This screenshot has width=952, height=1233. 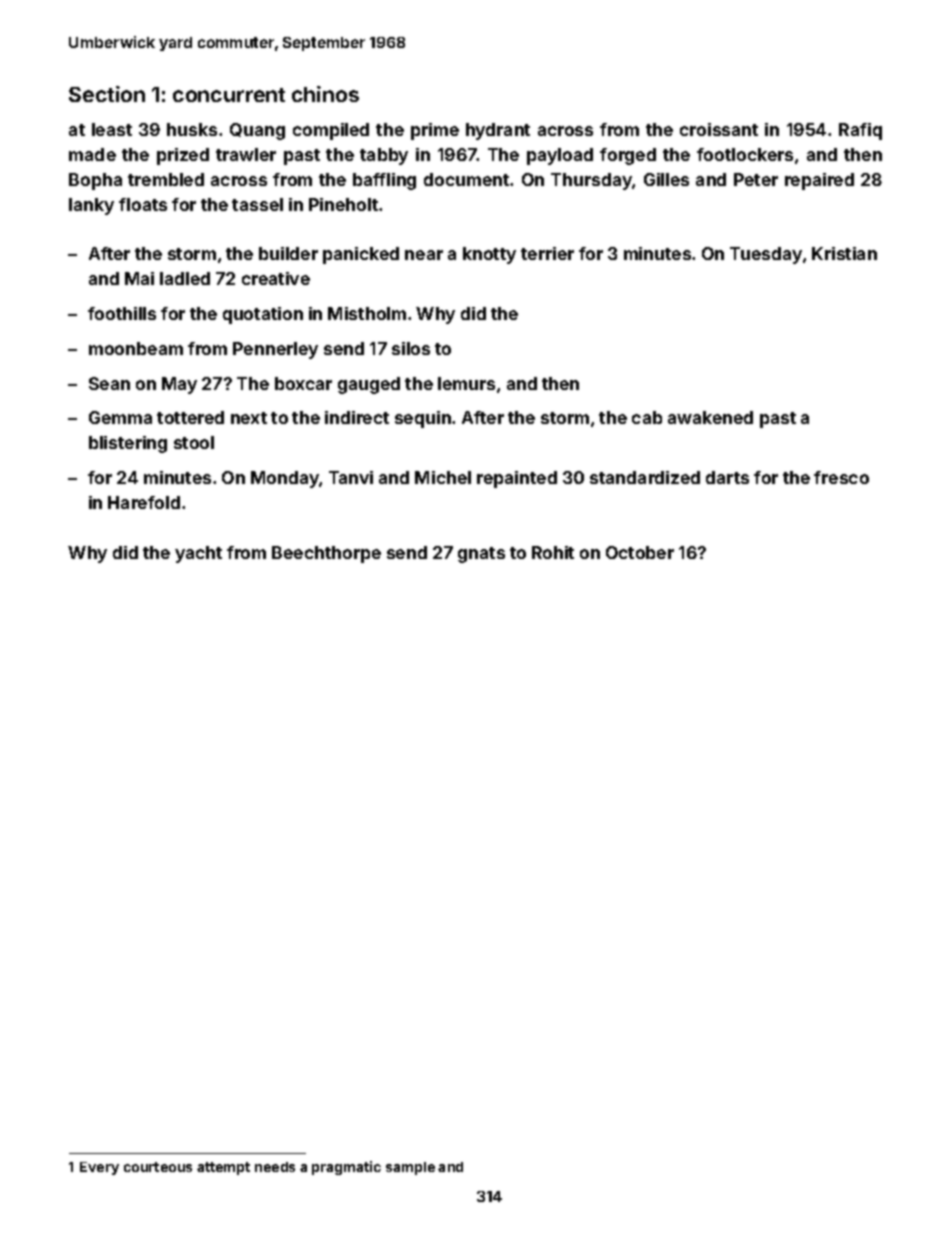 I want to click on Rafiq, so click(x=860, y=131).
